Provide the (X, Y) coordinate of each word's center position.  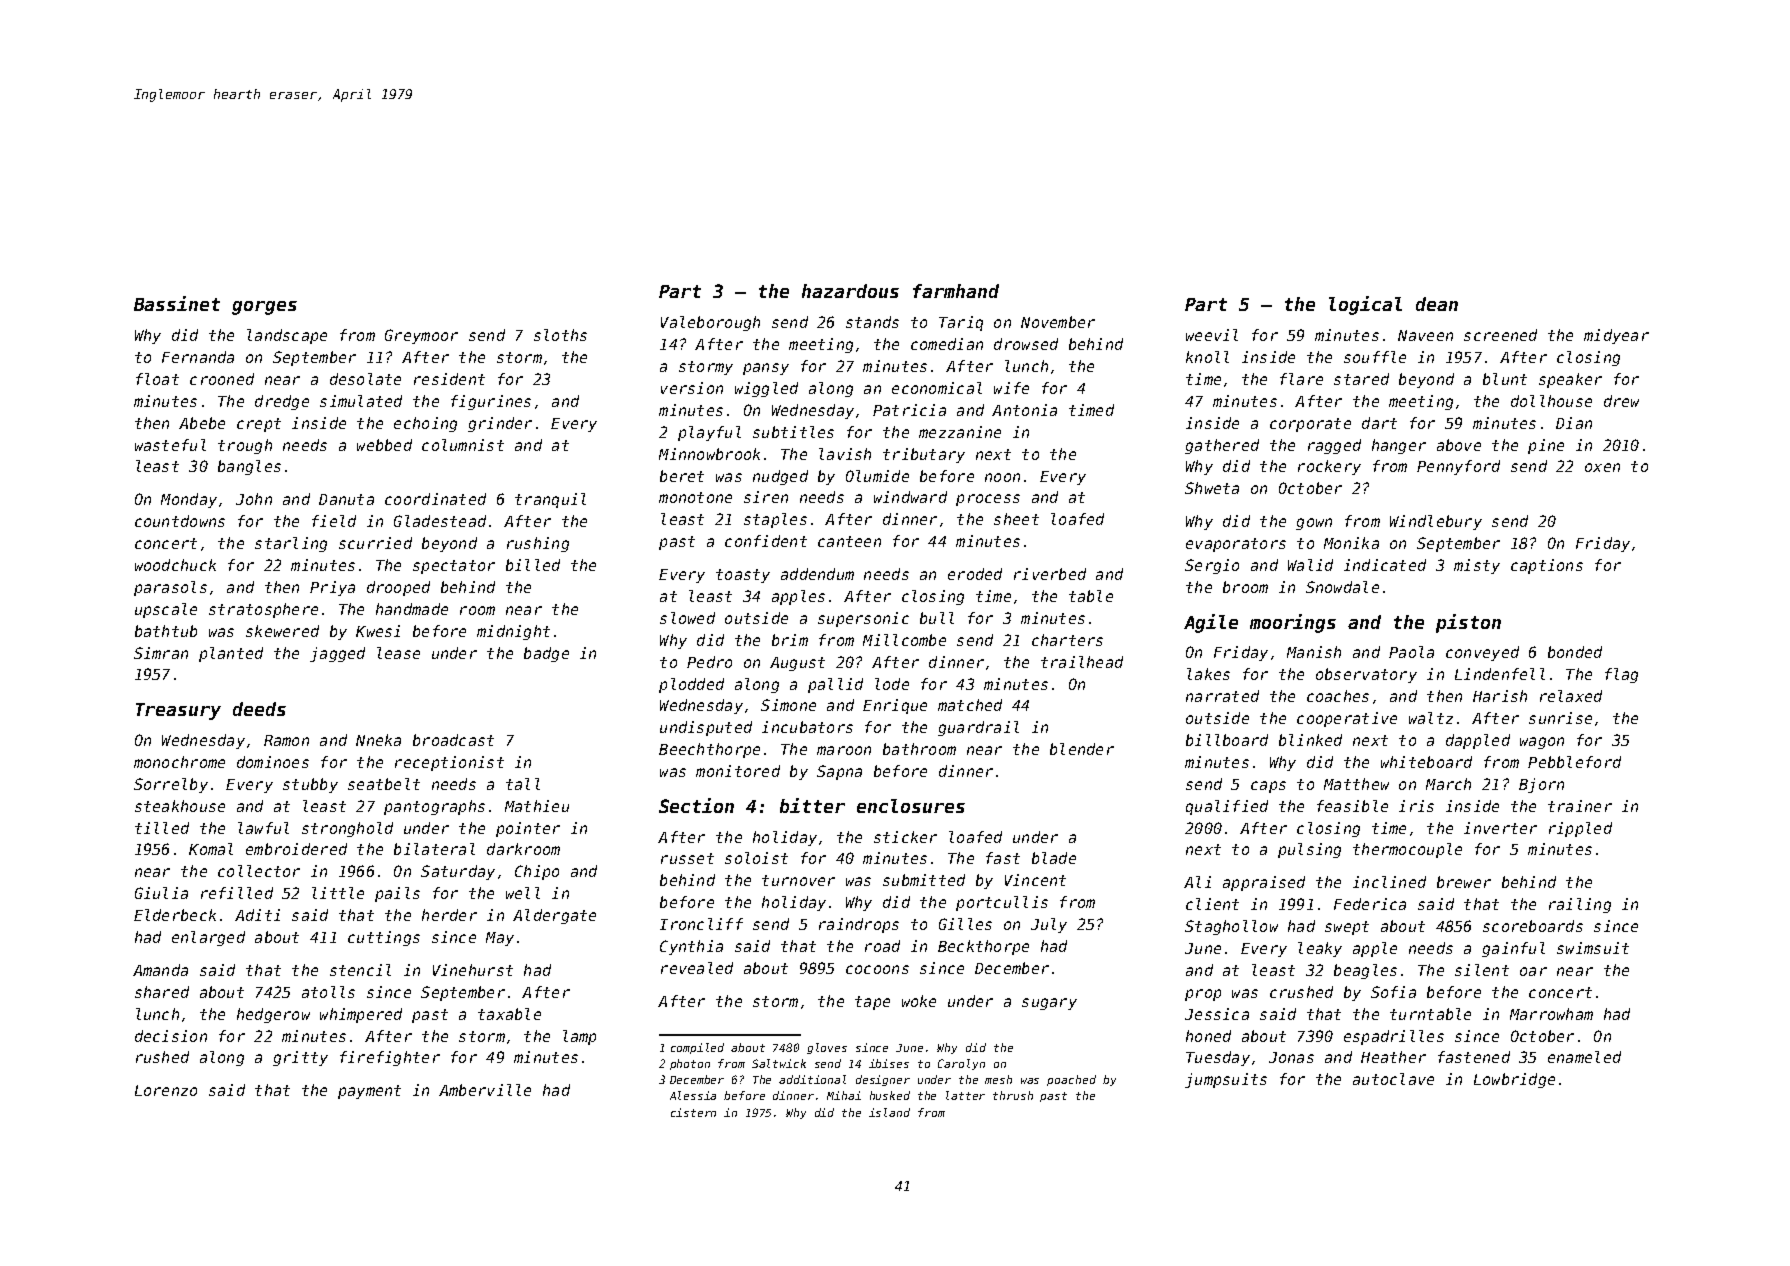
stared (1361, 379)
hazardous (850, 291)
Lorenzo (166, 1090)
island (889, 1112)
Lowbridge (1514, 1080)
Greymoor (421, 336)
